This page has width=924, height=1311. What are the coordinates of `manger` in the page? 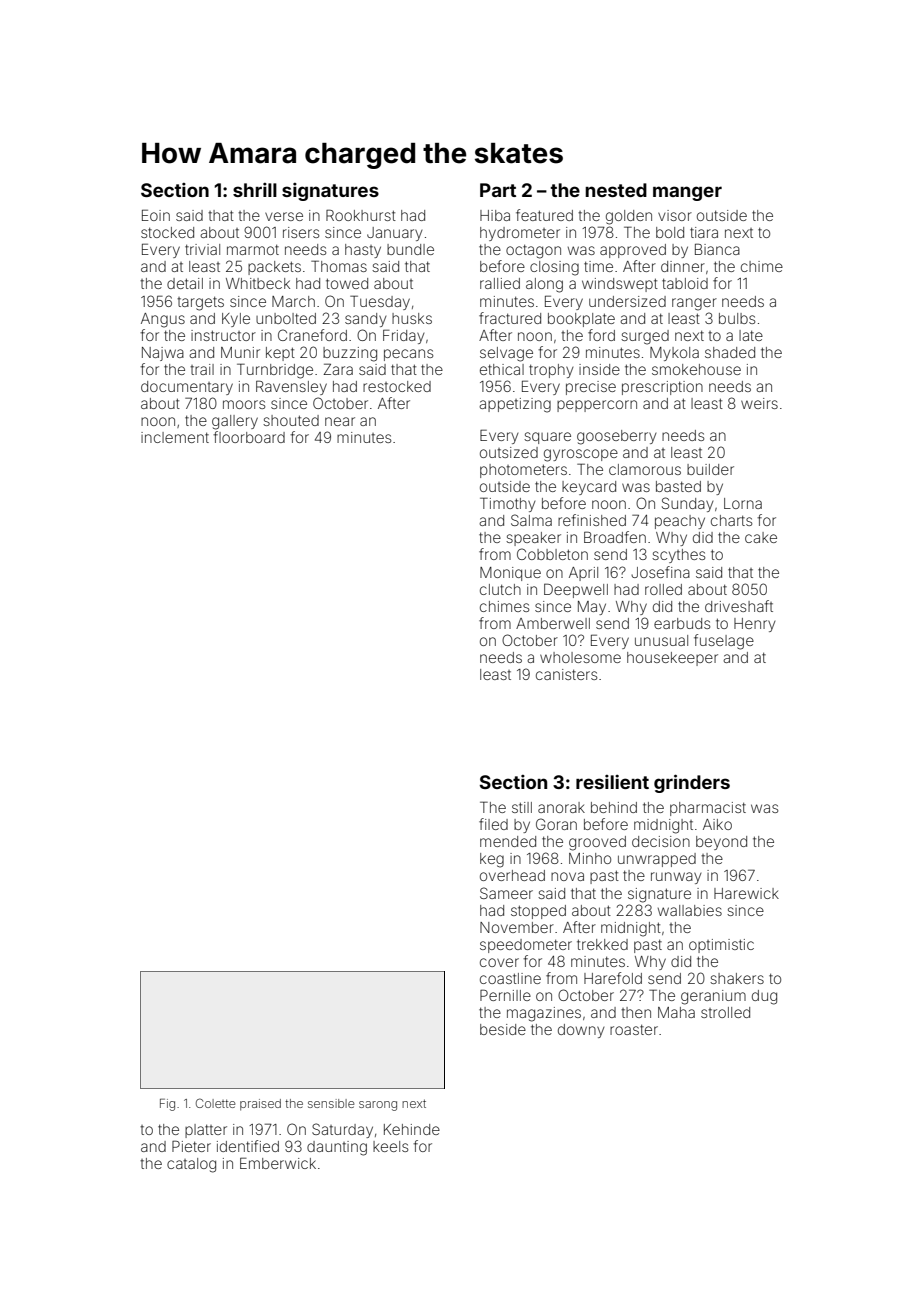 It's located at (687, 193).
